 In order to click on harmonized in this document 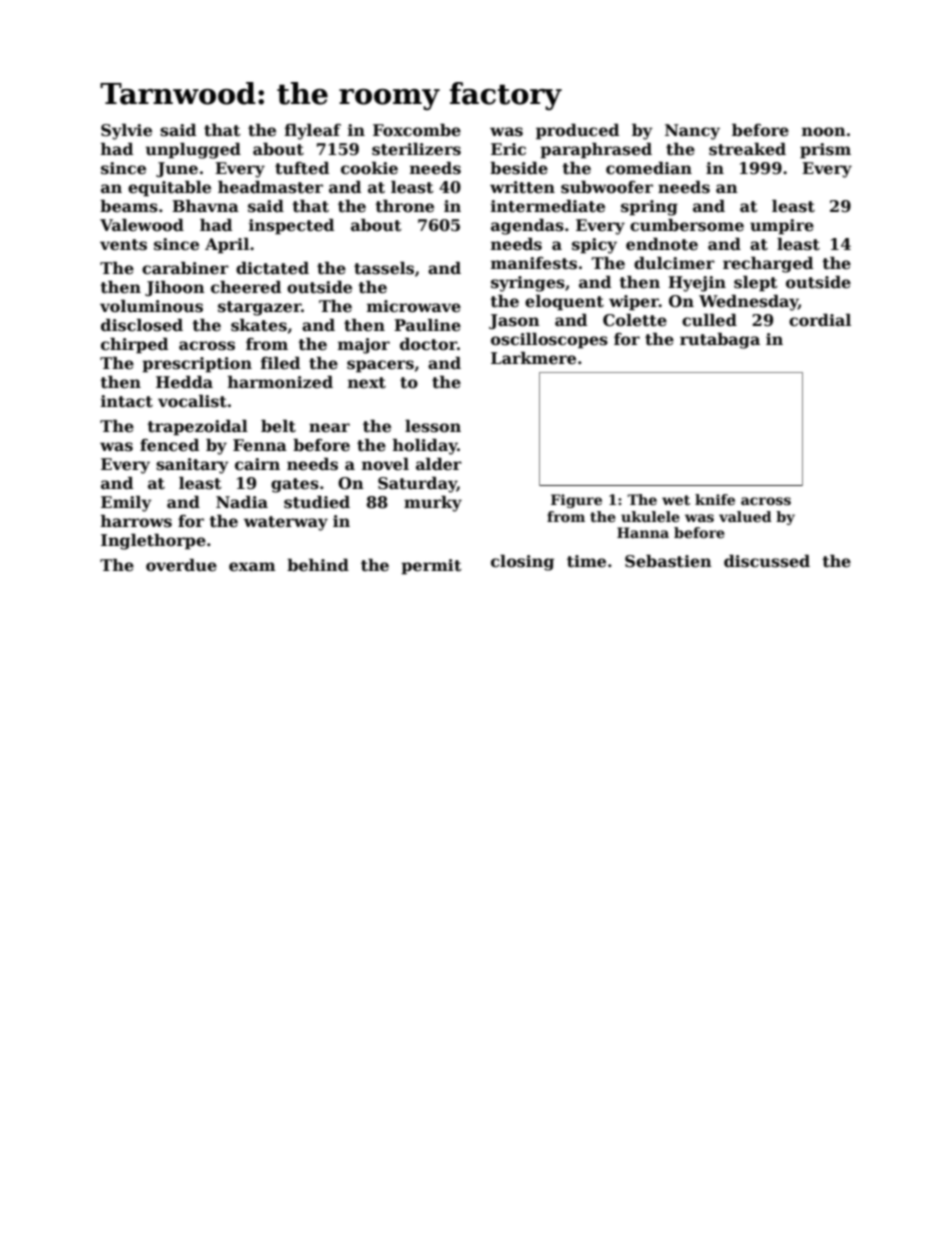, I will do `click(280, 382)`.
